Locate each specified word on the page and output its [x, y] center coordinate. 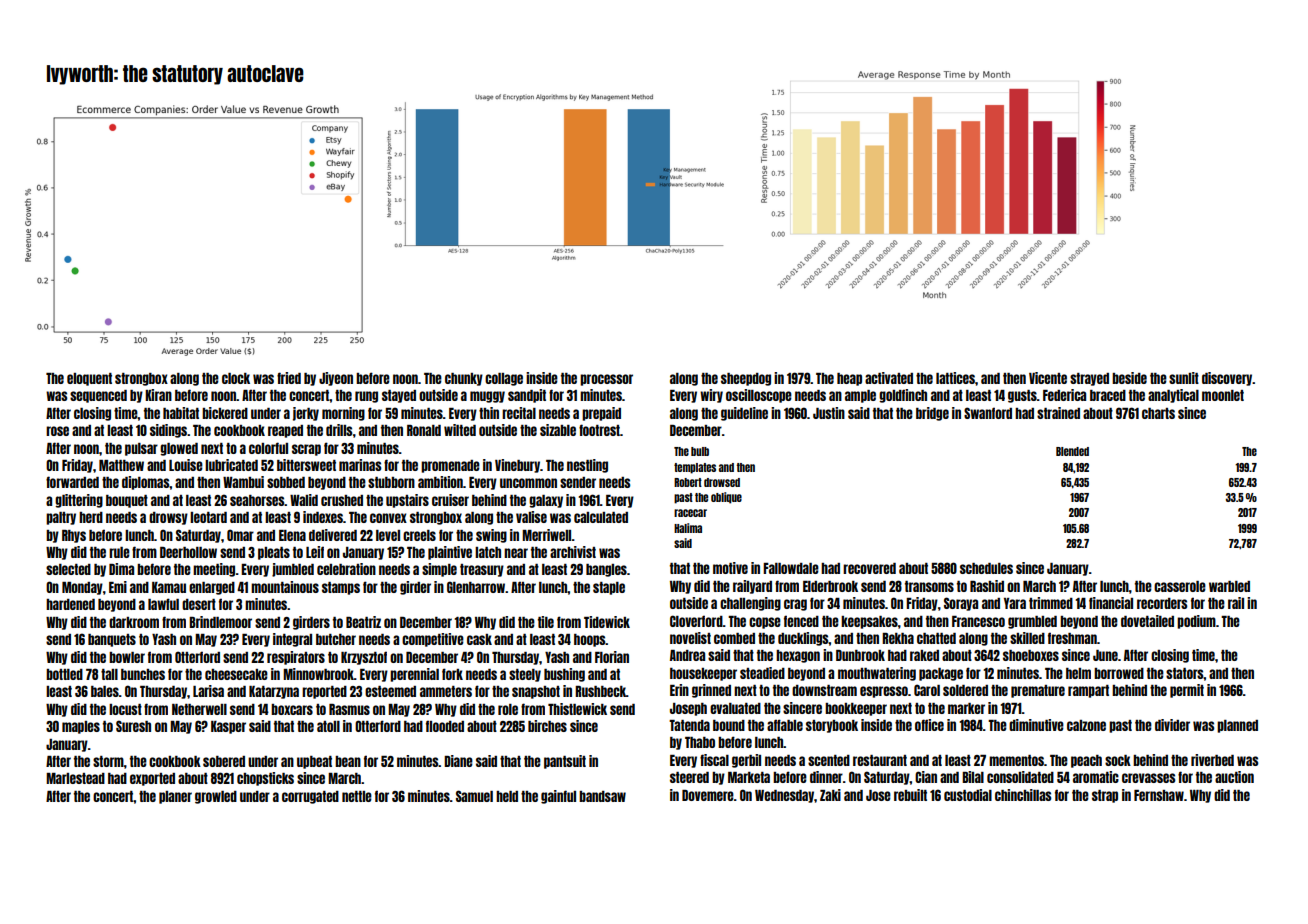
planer [175, 797]
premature [1038, 691]
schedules [986, 568]
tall [109, 674]
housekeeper [703, 674]
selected [68, 569]
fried [289, 378]
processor [606, 380]
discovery [1227, 379]
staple [609, 588]
